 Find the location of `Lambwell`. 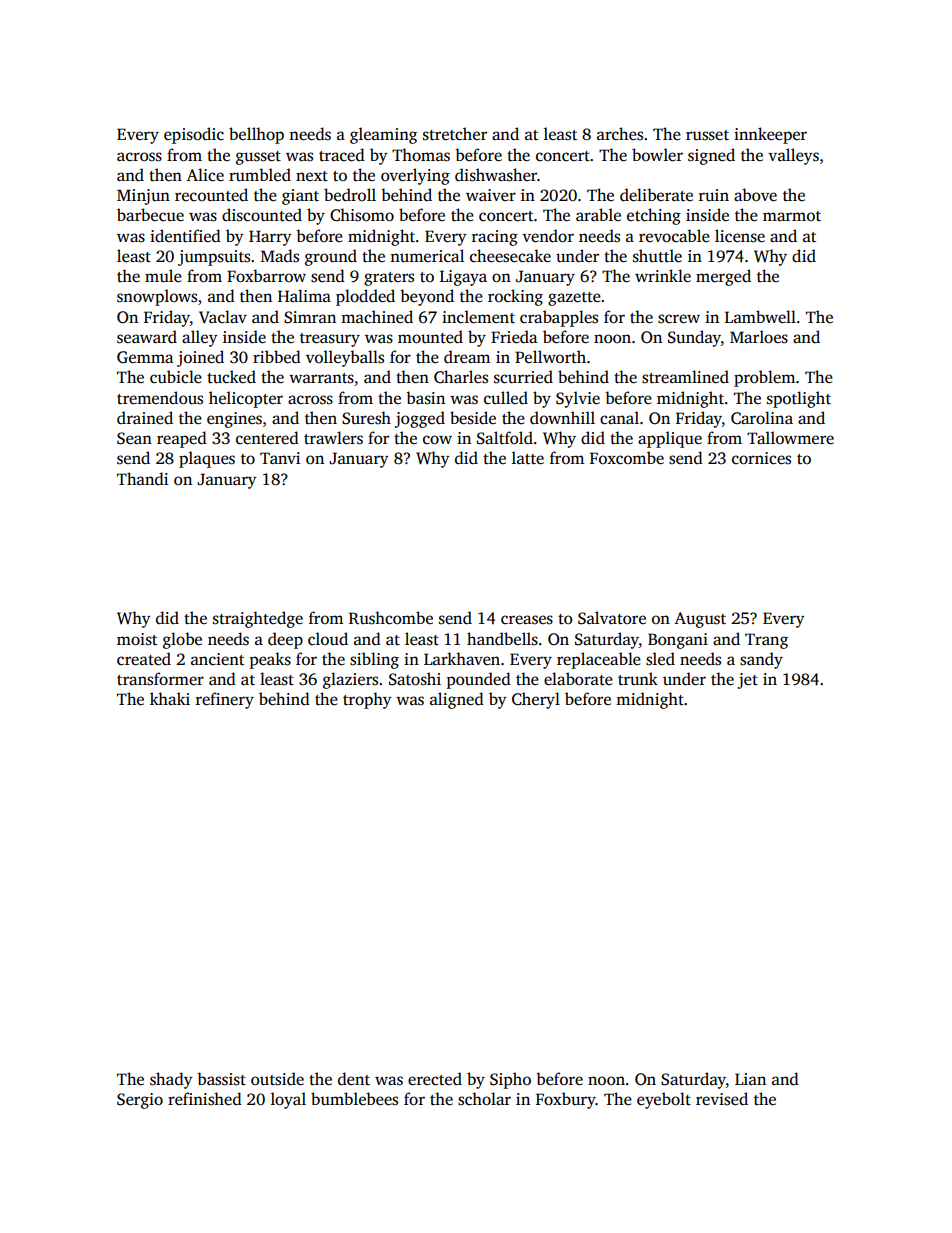

Lambwell is located at coordinates (760, 317).
